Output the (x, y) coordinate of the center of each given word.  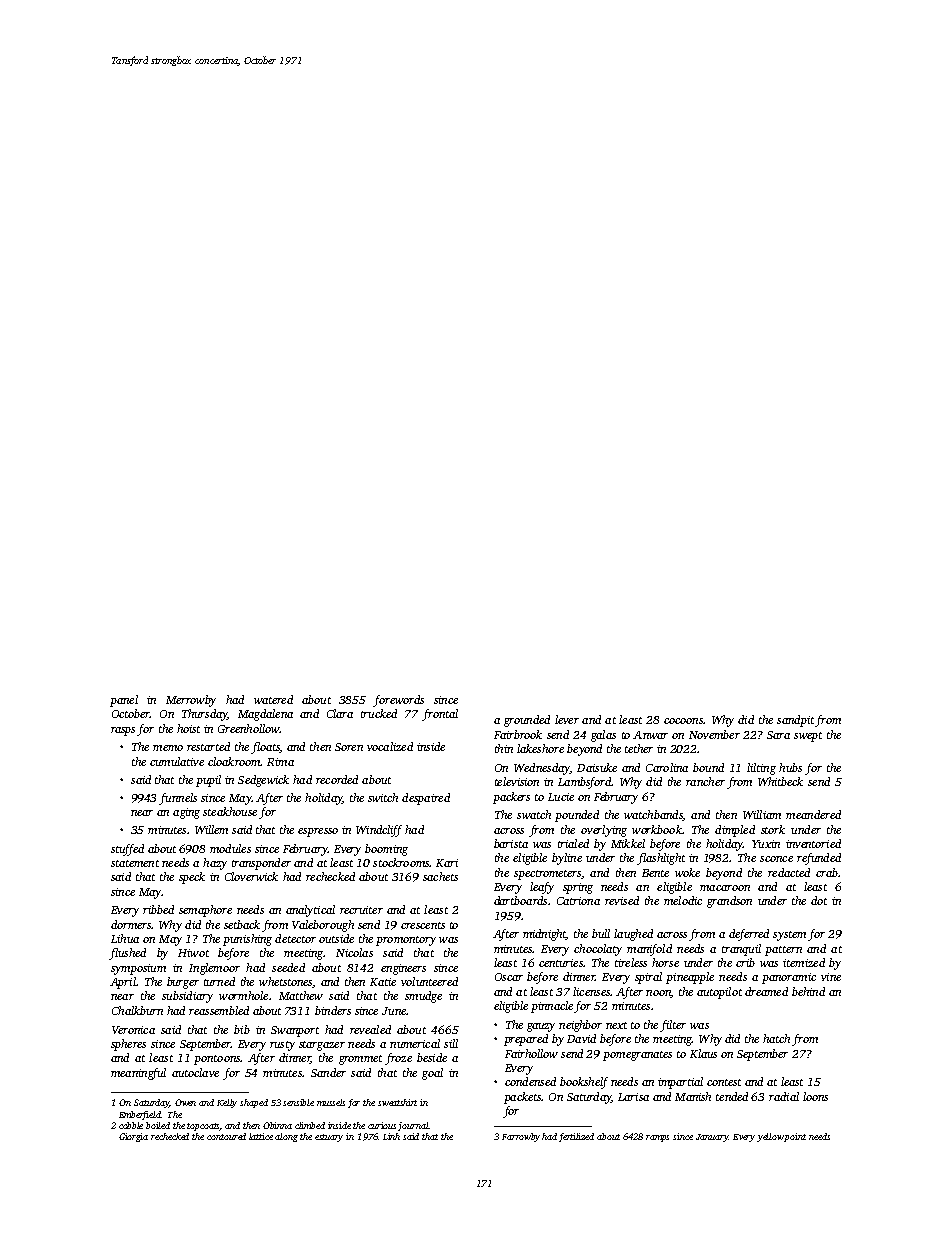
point (795, 1137)
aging (186, 813)
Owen (185, 1102)
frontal (440, 715)
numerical (415, 1043)
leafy (542, 888)
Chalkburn (137, 1010)
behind (808, 991)
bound (708, 767)
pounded (577, 816)
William (762, 814)
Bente (655, 873)
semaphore (205, 911)
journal (413, 1126)
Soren (349, 747)
